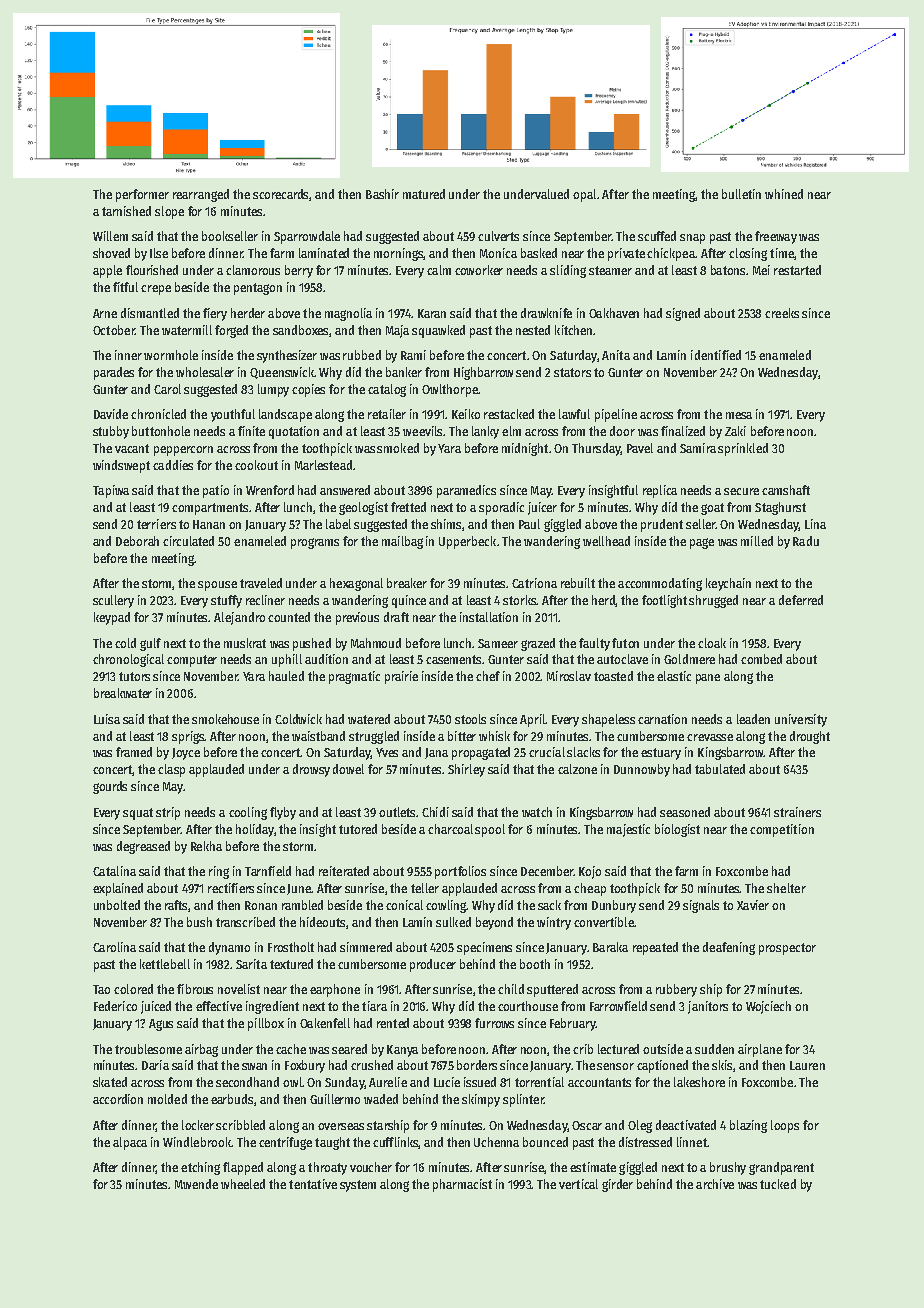 The height and width of the image is (1308, 924). What do you see at coordinates (741, 194) in the image?
I see `bulletin` at bounding box center [741, 194].
